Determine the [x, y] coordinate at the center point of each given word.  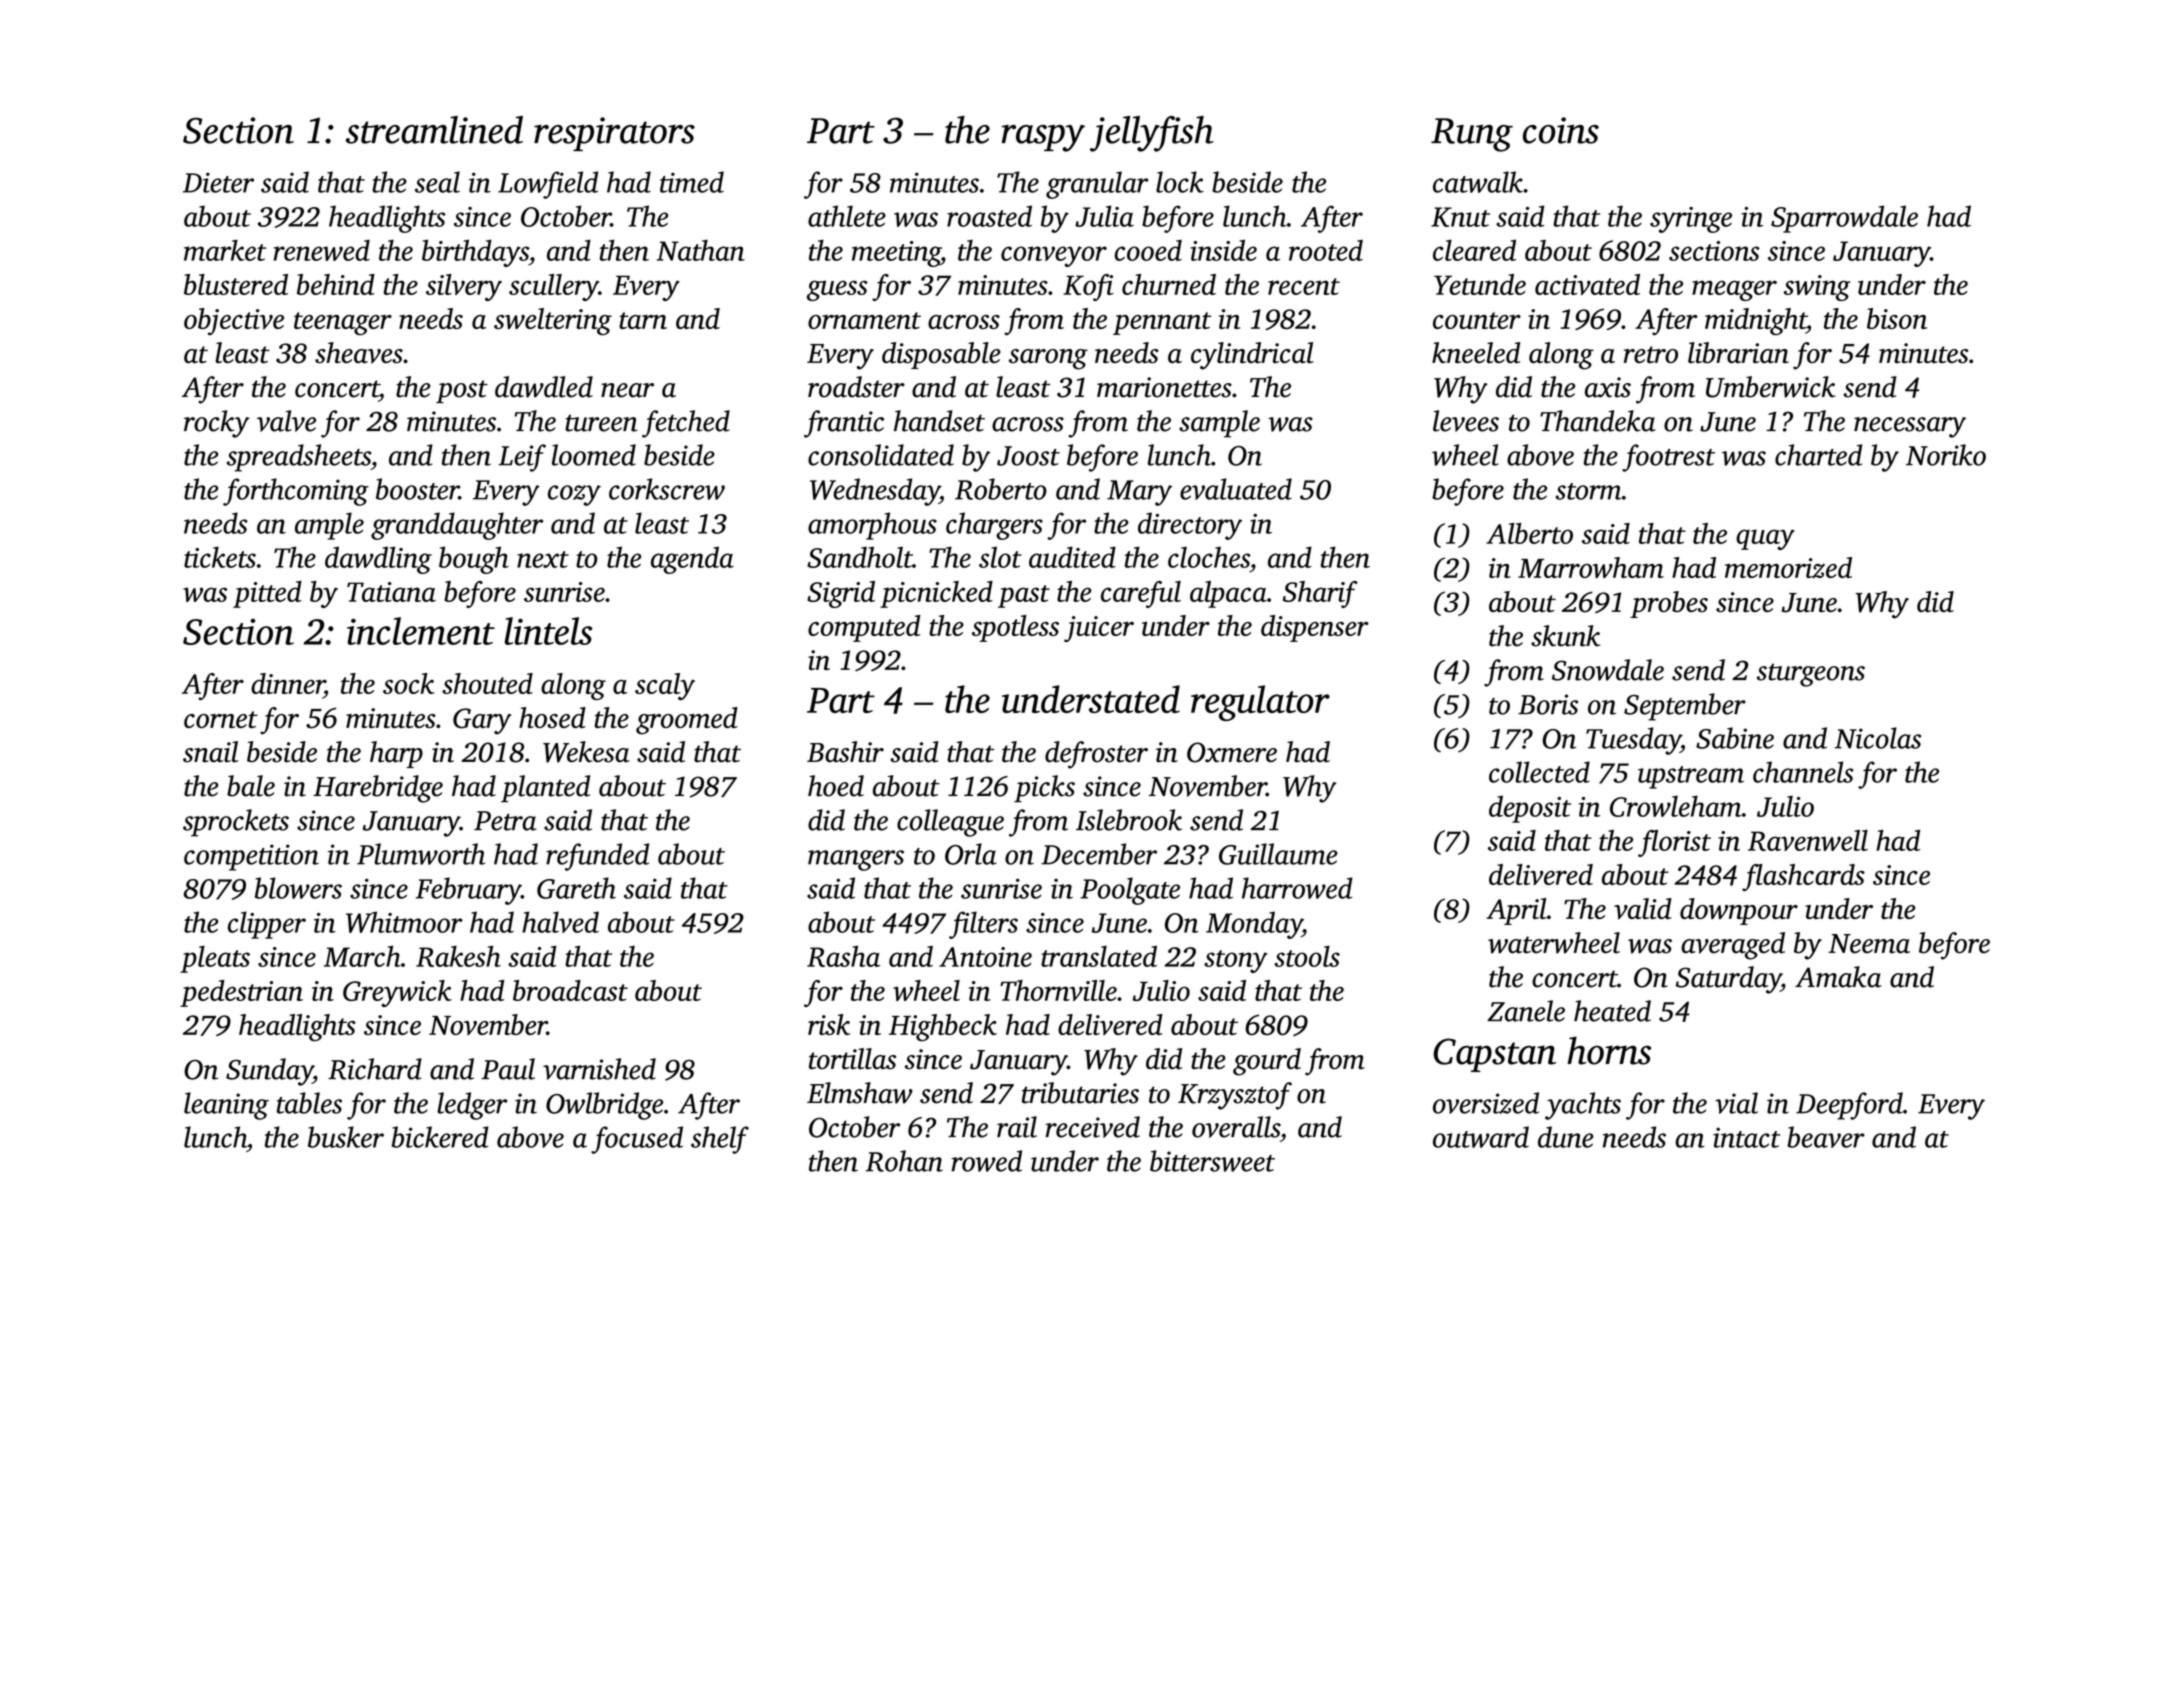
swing [1817, 288]
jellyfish [1152, 134]
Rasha [843, 956]
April [1516, 911]
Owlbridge [604, 1106]
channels [1803, 772]
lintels [549, 631]
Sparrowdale [1844, 219]
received [1092, 1127]
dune [1566, 1137]
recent [1304, 286]
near [627, 390]
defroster [1096, 755]
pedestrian [241, 993]
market [225, 250]
